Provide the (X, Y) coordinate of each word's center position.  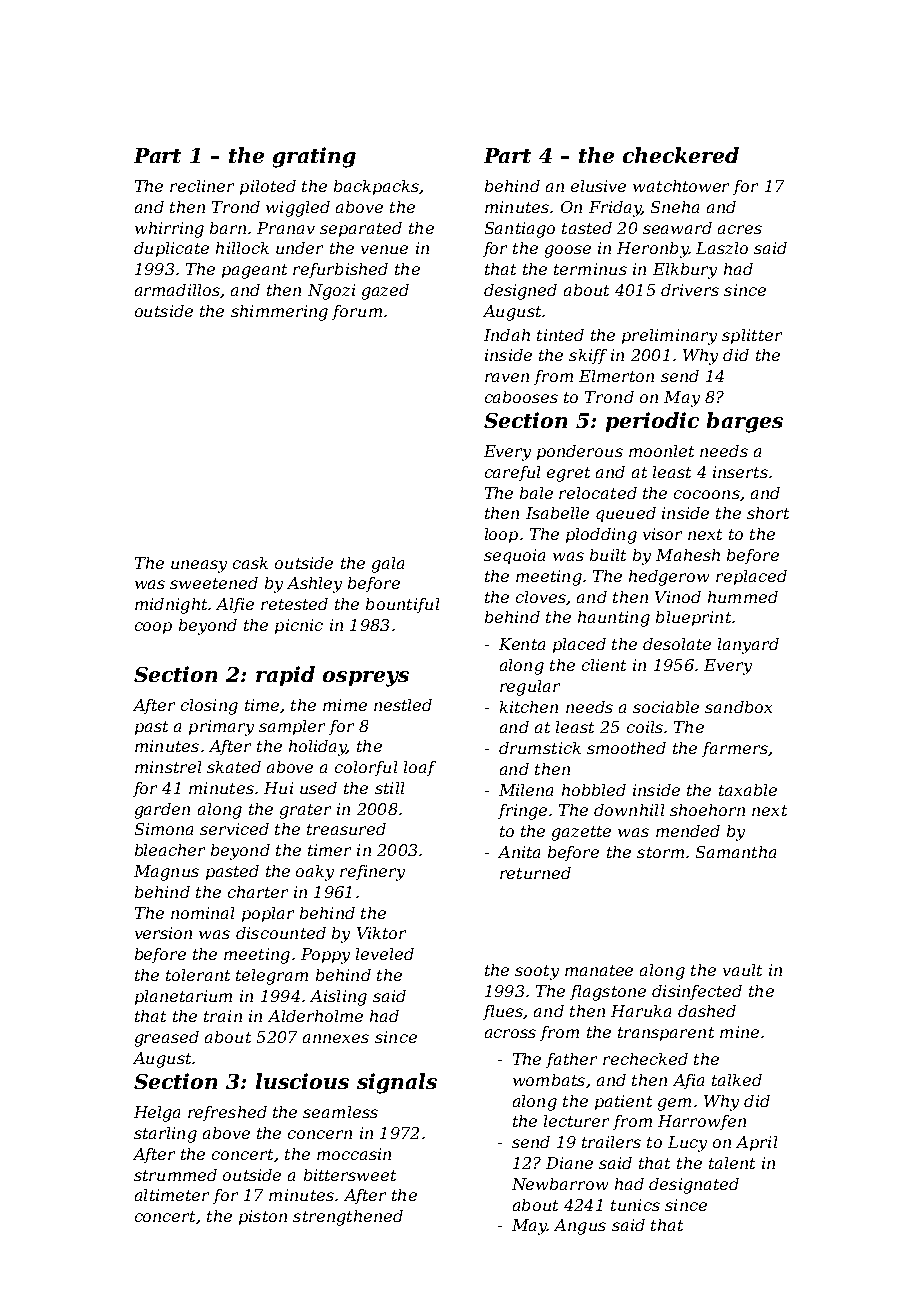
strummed (175, 1175)
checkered (681, 155)
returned (535, 873)
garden (162, 811)
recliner (202, 186)
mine (739, 1032)
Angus (580, 1227)
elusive (598, 186)
